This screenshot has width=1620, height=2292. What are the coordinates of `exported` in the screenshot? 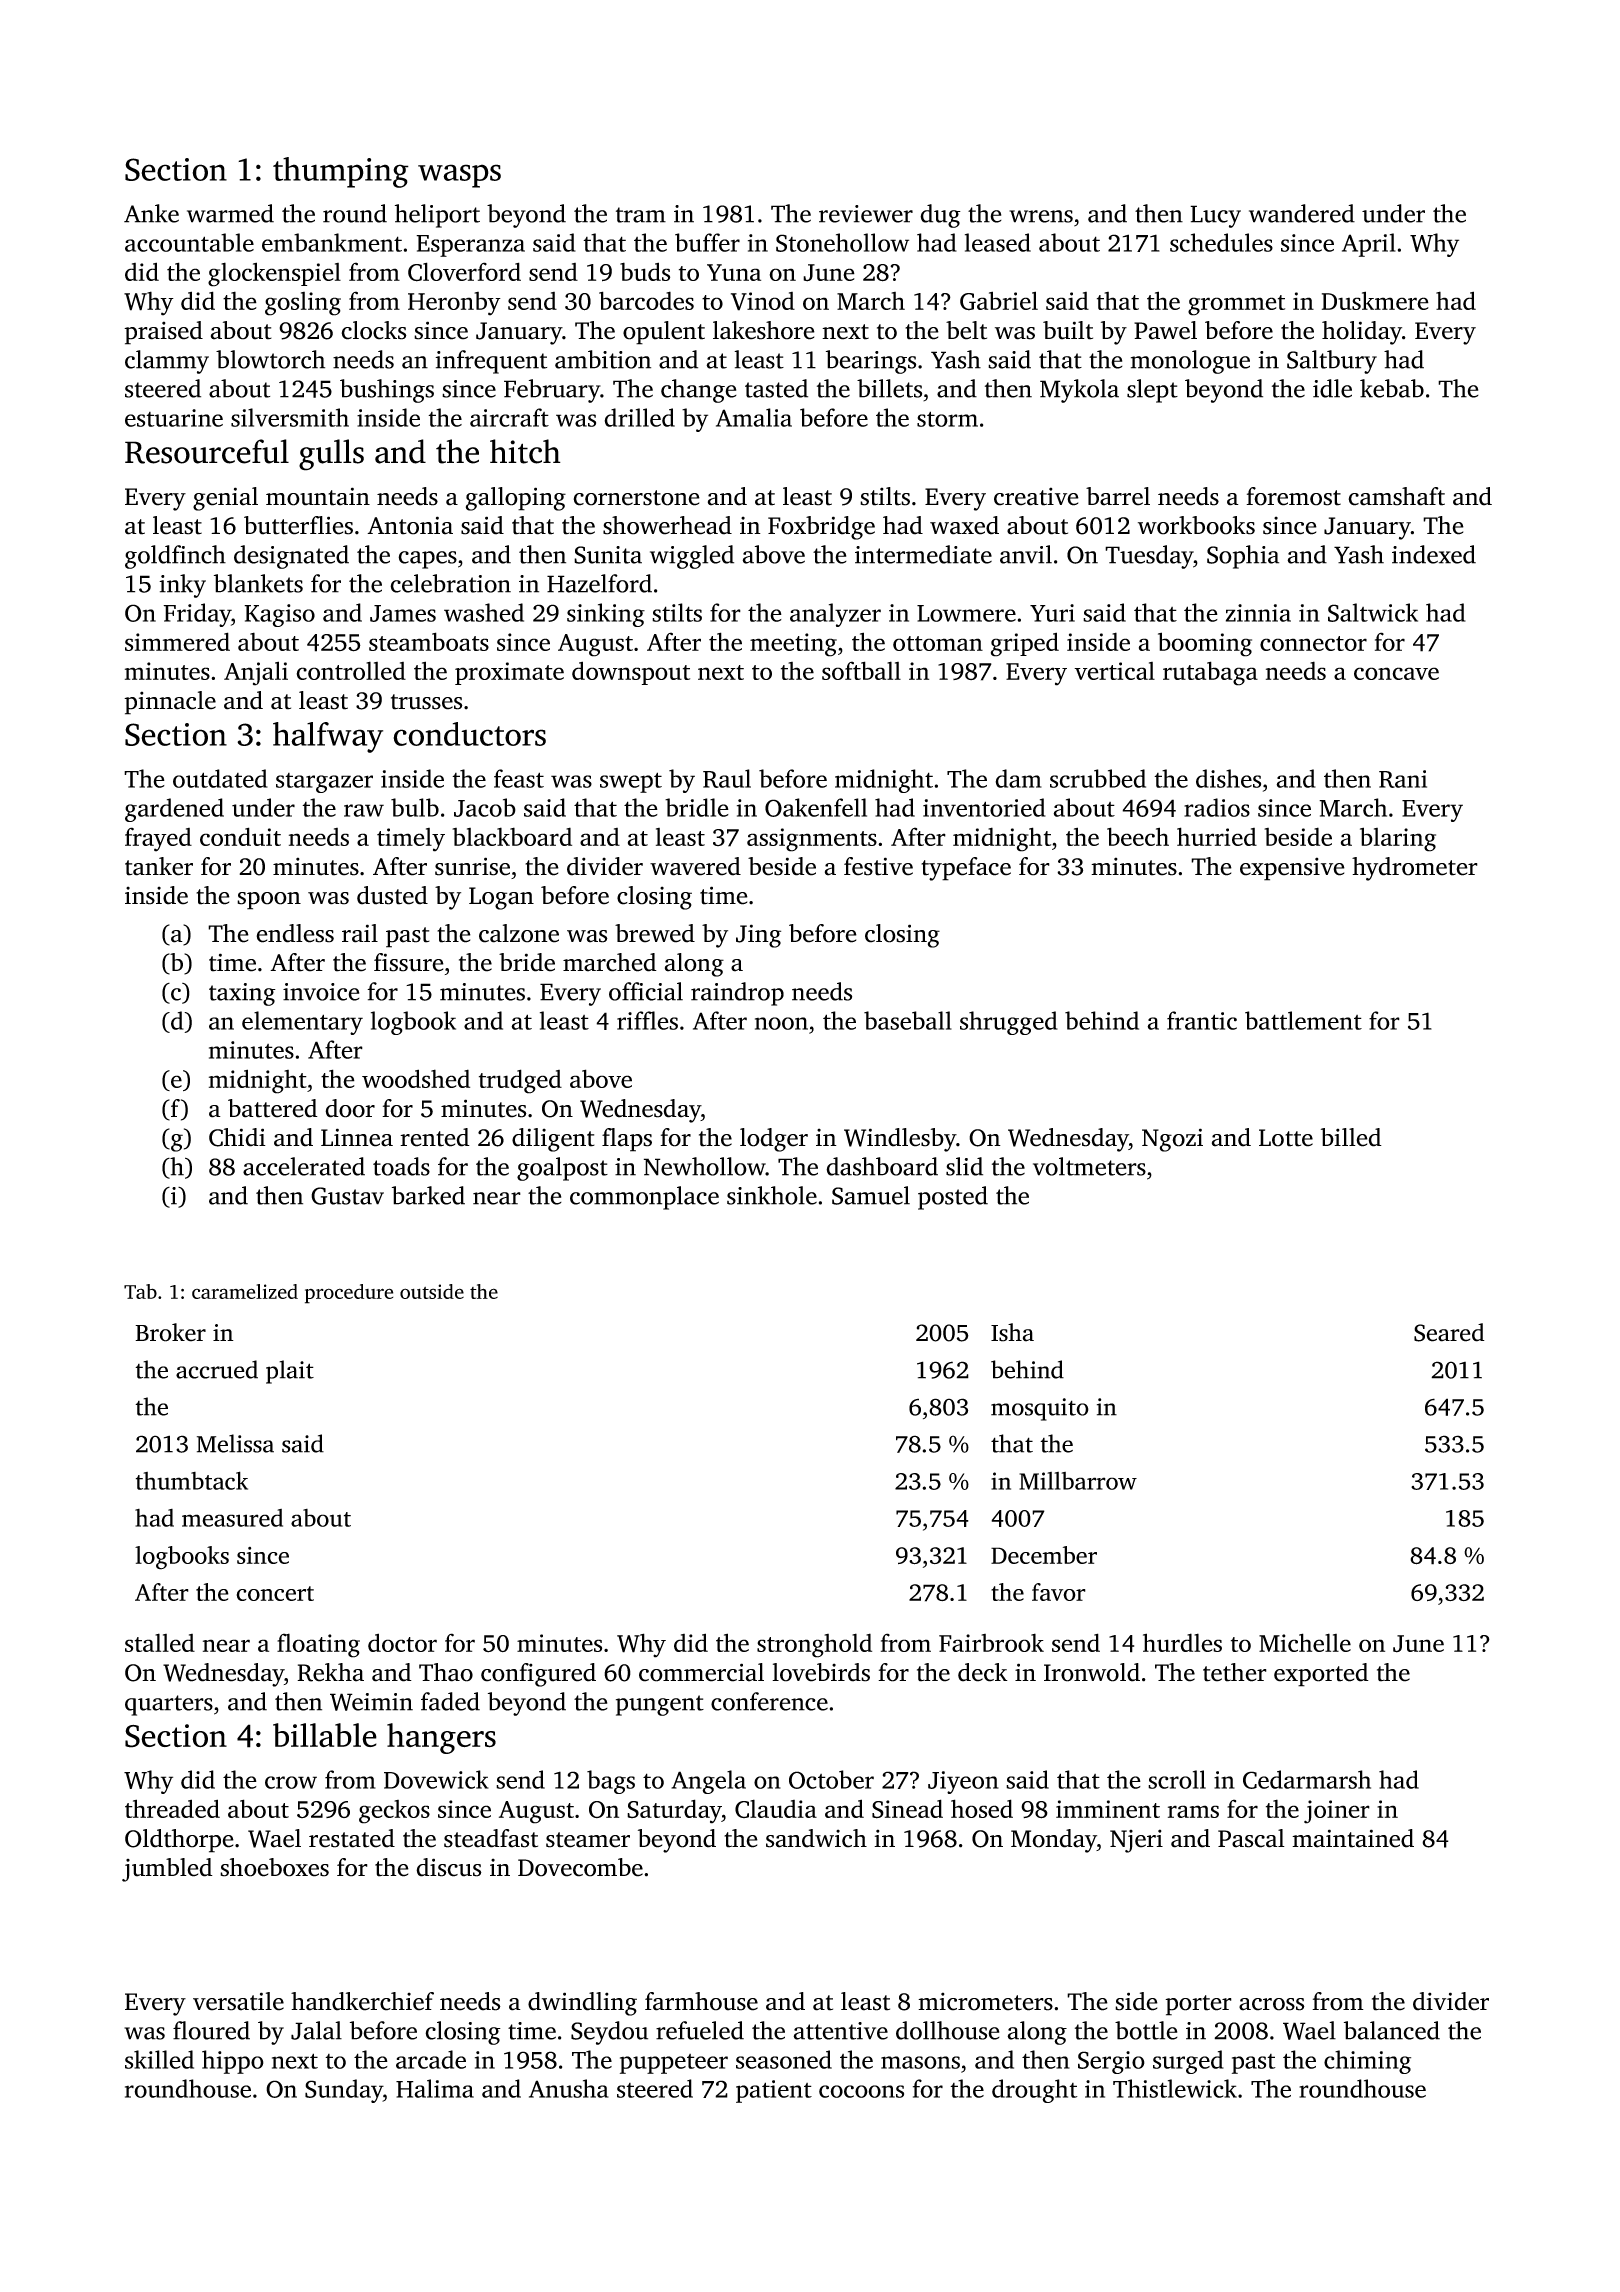 It's located at (1321, 1675).
